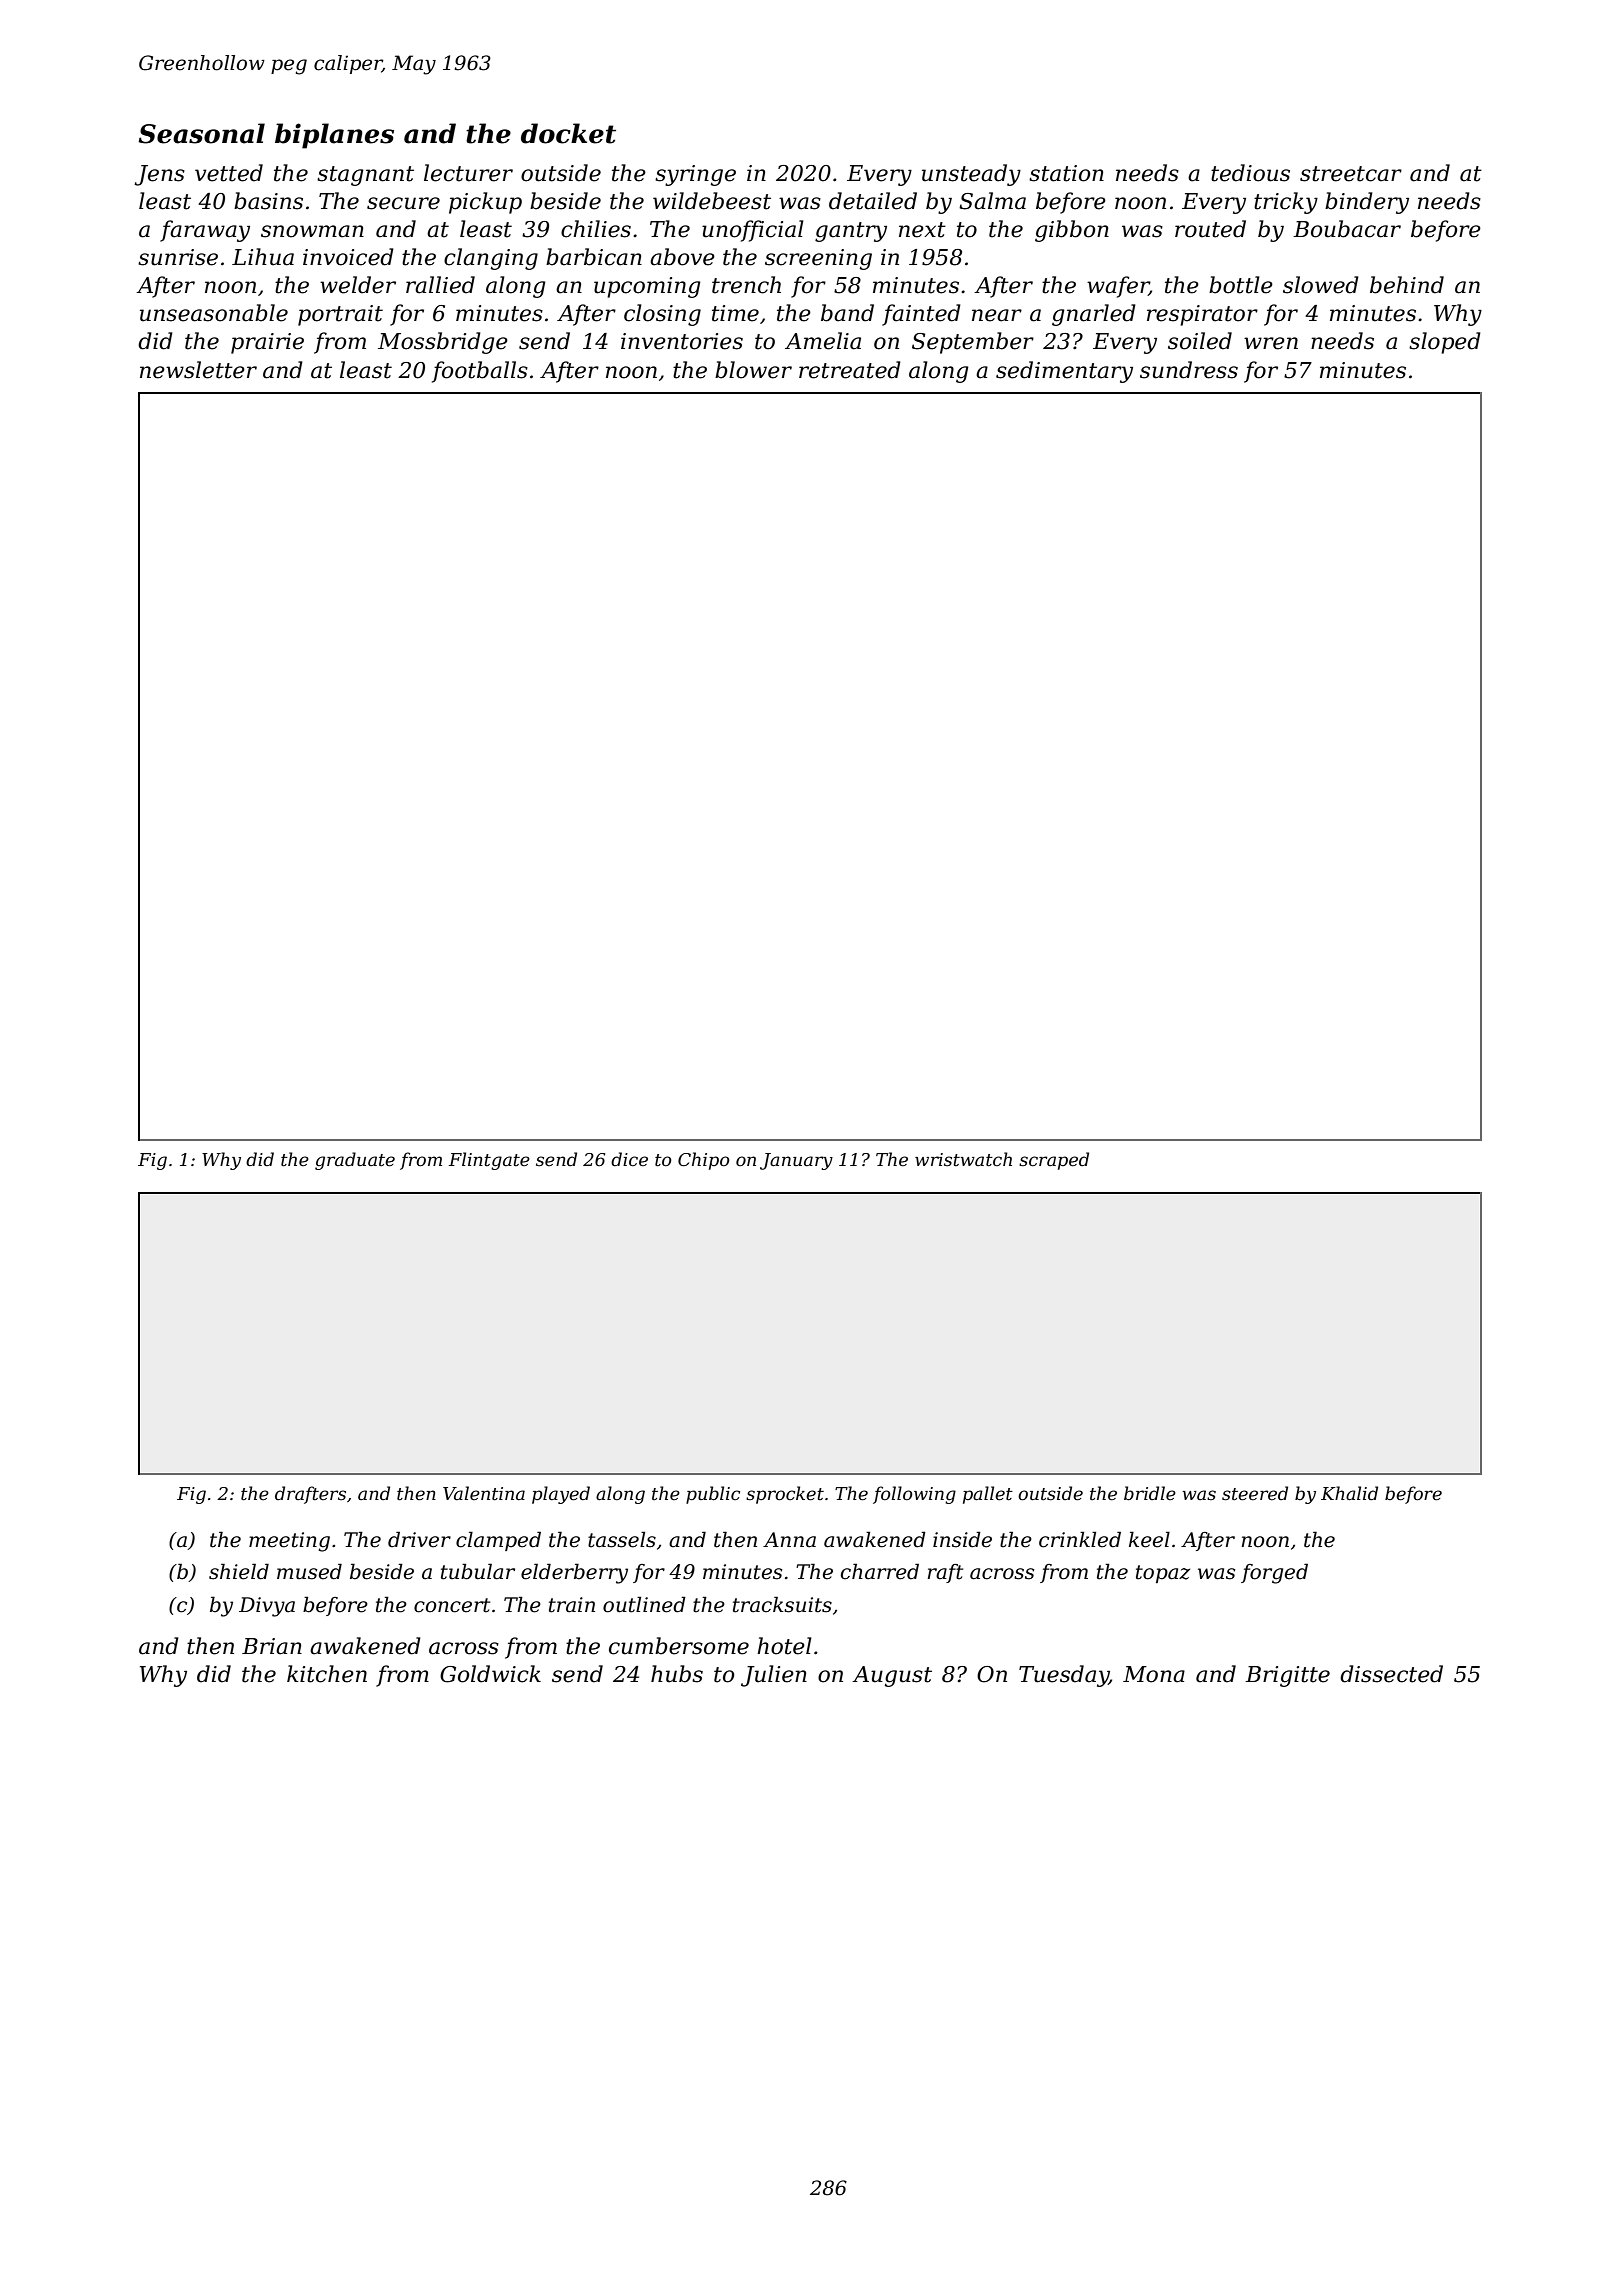 The width and height of the document is (1620, 2292). I want to click on tedious, so click(1250, 173).
